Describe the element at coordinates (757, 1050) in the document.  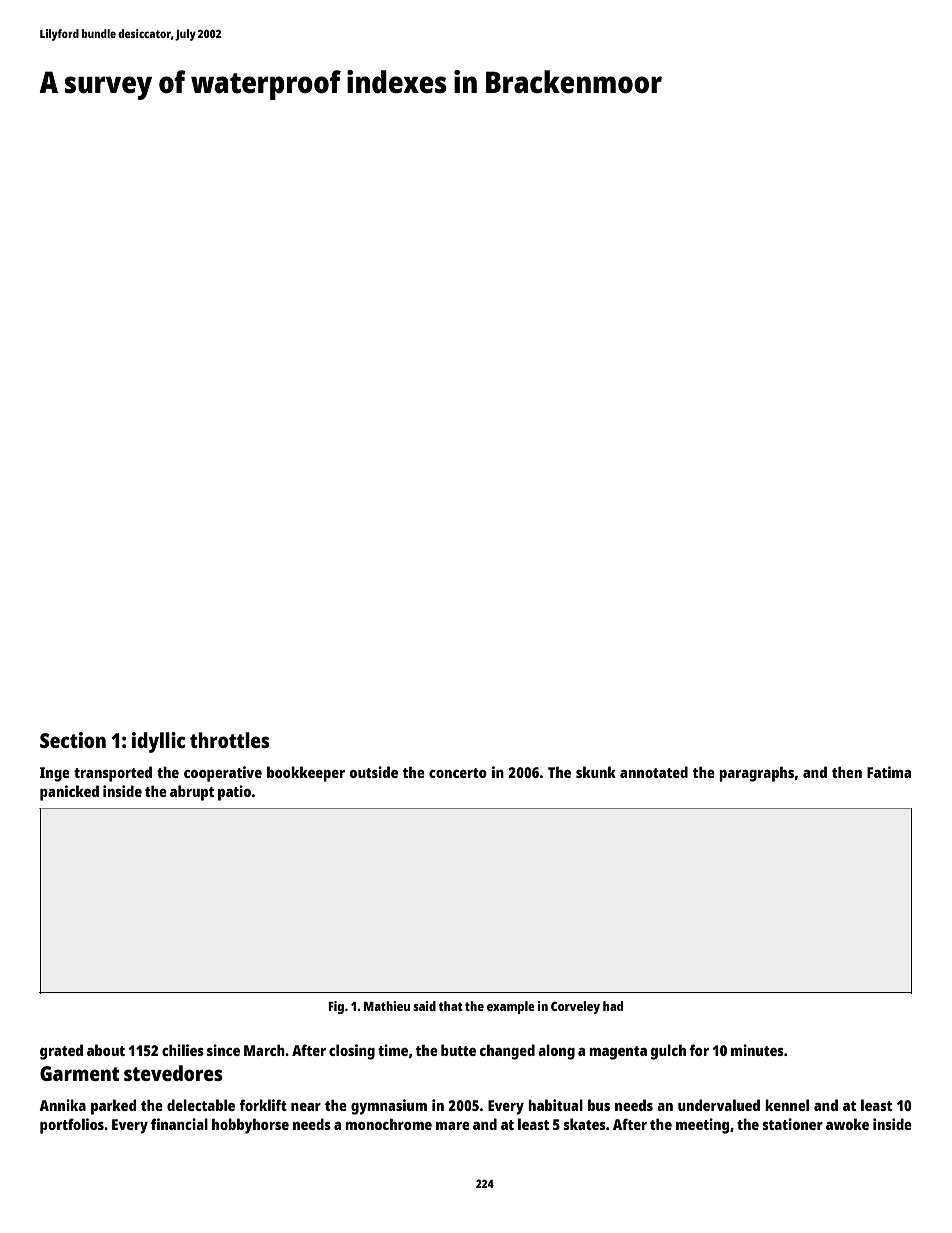
I see `minutes` at that location.
